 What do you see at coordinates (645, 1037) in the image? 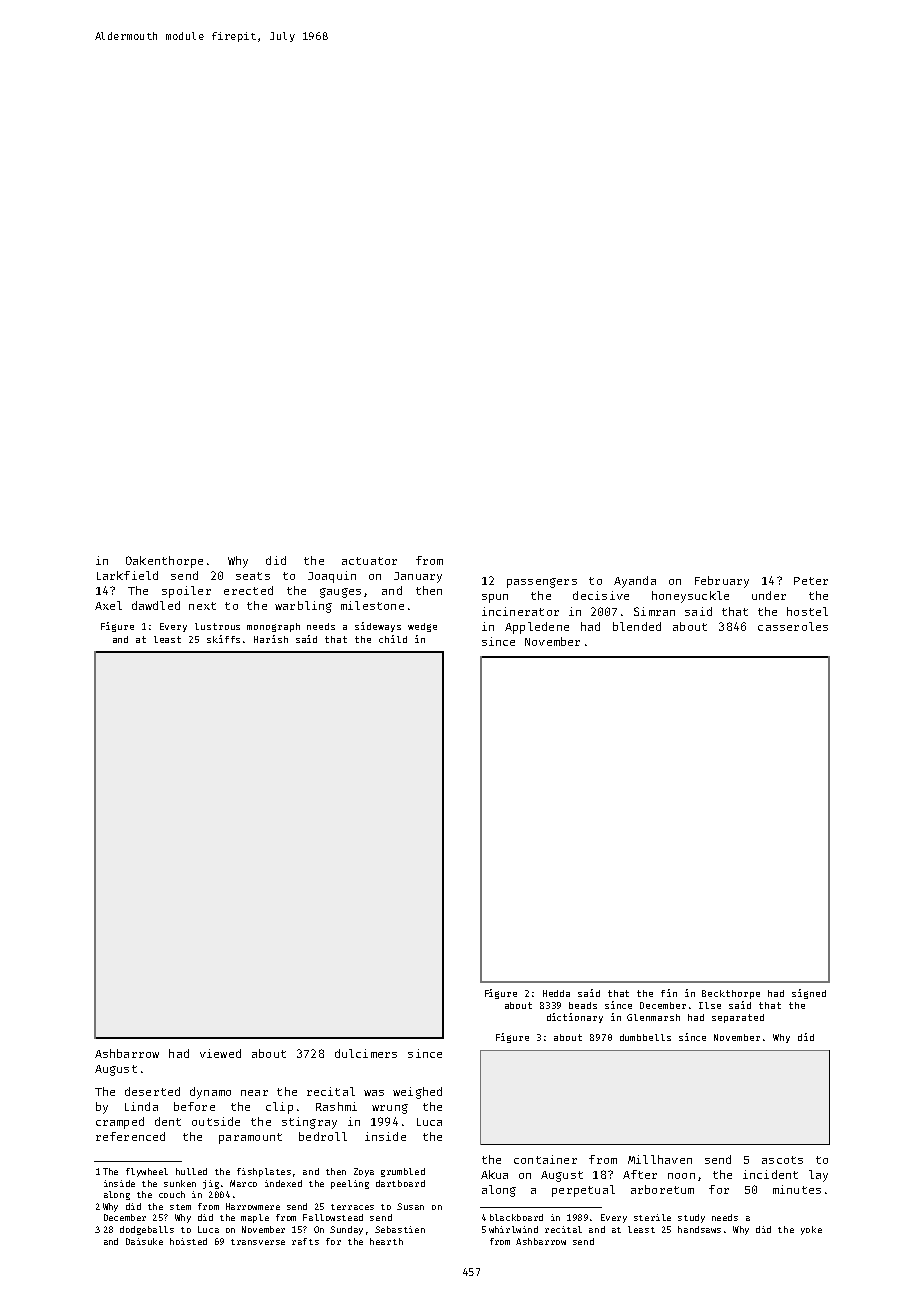
I see `dumbbells` at bounding box center [645, 1037].
